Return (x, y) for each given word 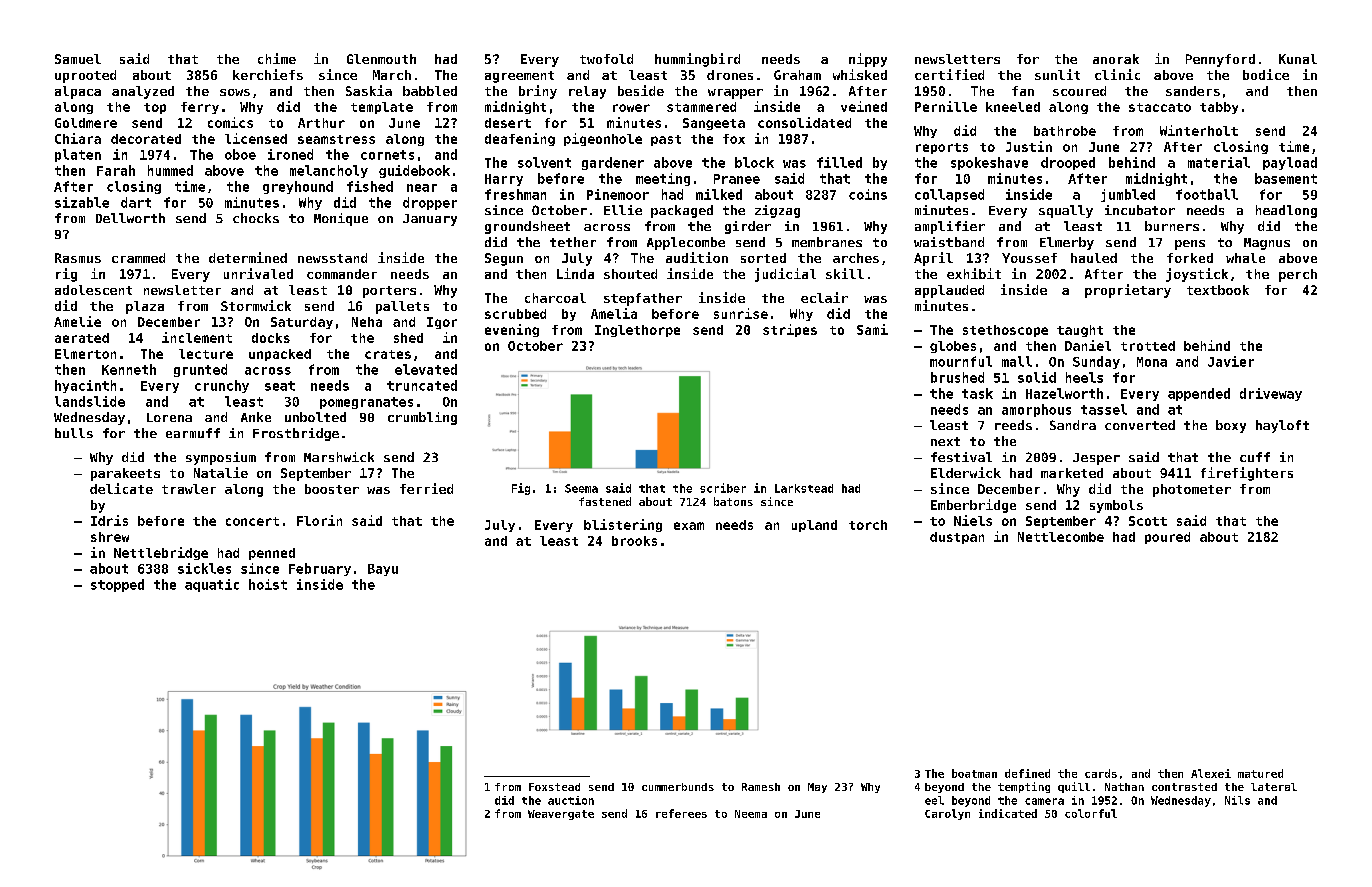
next (945, 441)
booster (332, 489)
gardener (613, 163)
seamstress (336, 139)
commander (342, 274)
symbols (1116, 506)
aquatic (212, 585)
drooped (1068, 163)
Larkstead (804, 488)
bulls (74, 433)
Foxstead (554, 787)
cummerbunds (678, 787)
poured (1167, 538)
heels (1084, 377)
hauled (1094, 258)
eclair (824, 297)
